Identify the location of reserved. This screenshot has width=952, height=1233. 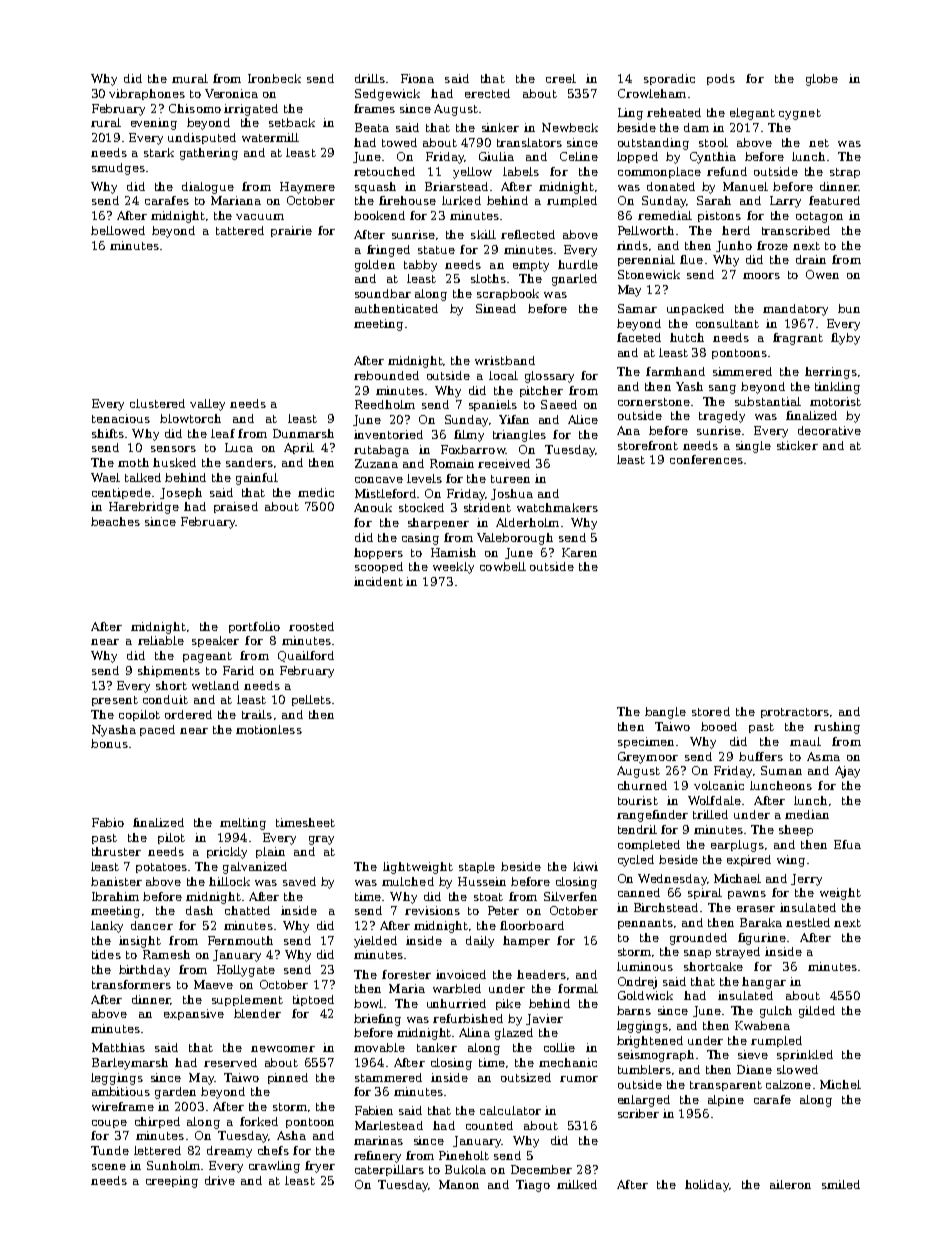
(230, 1062).
